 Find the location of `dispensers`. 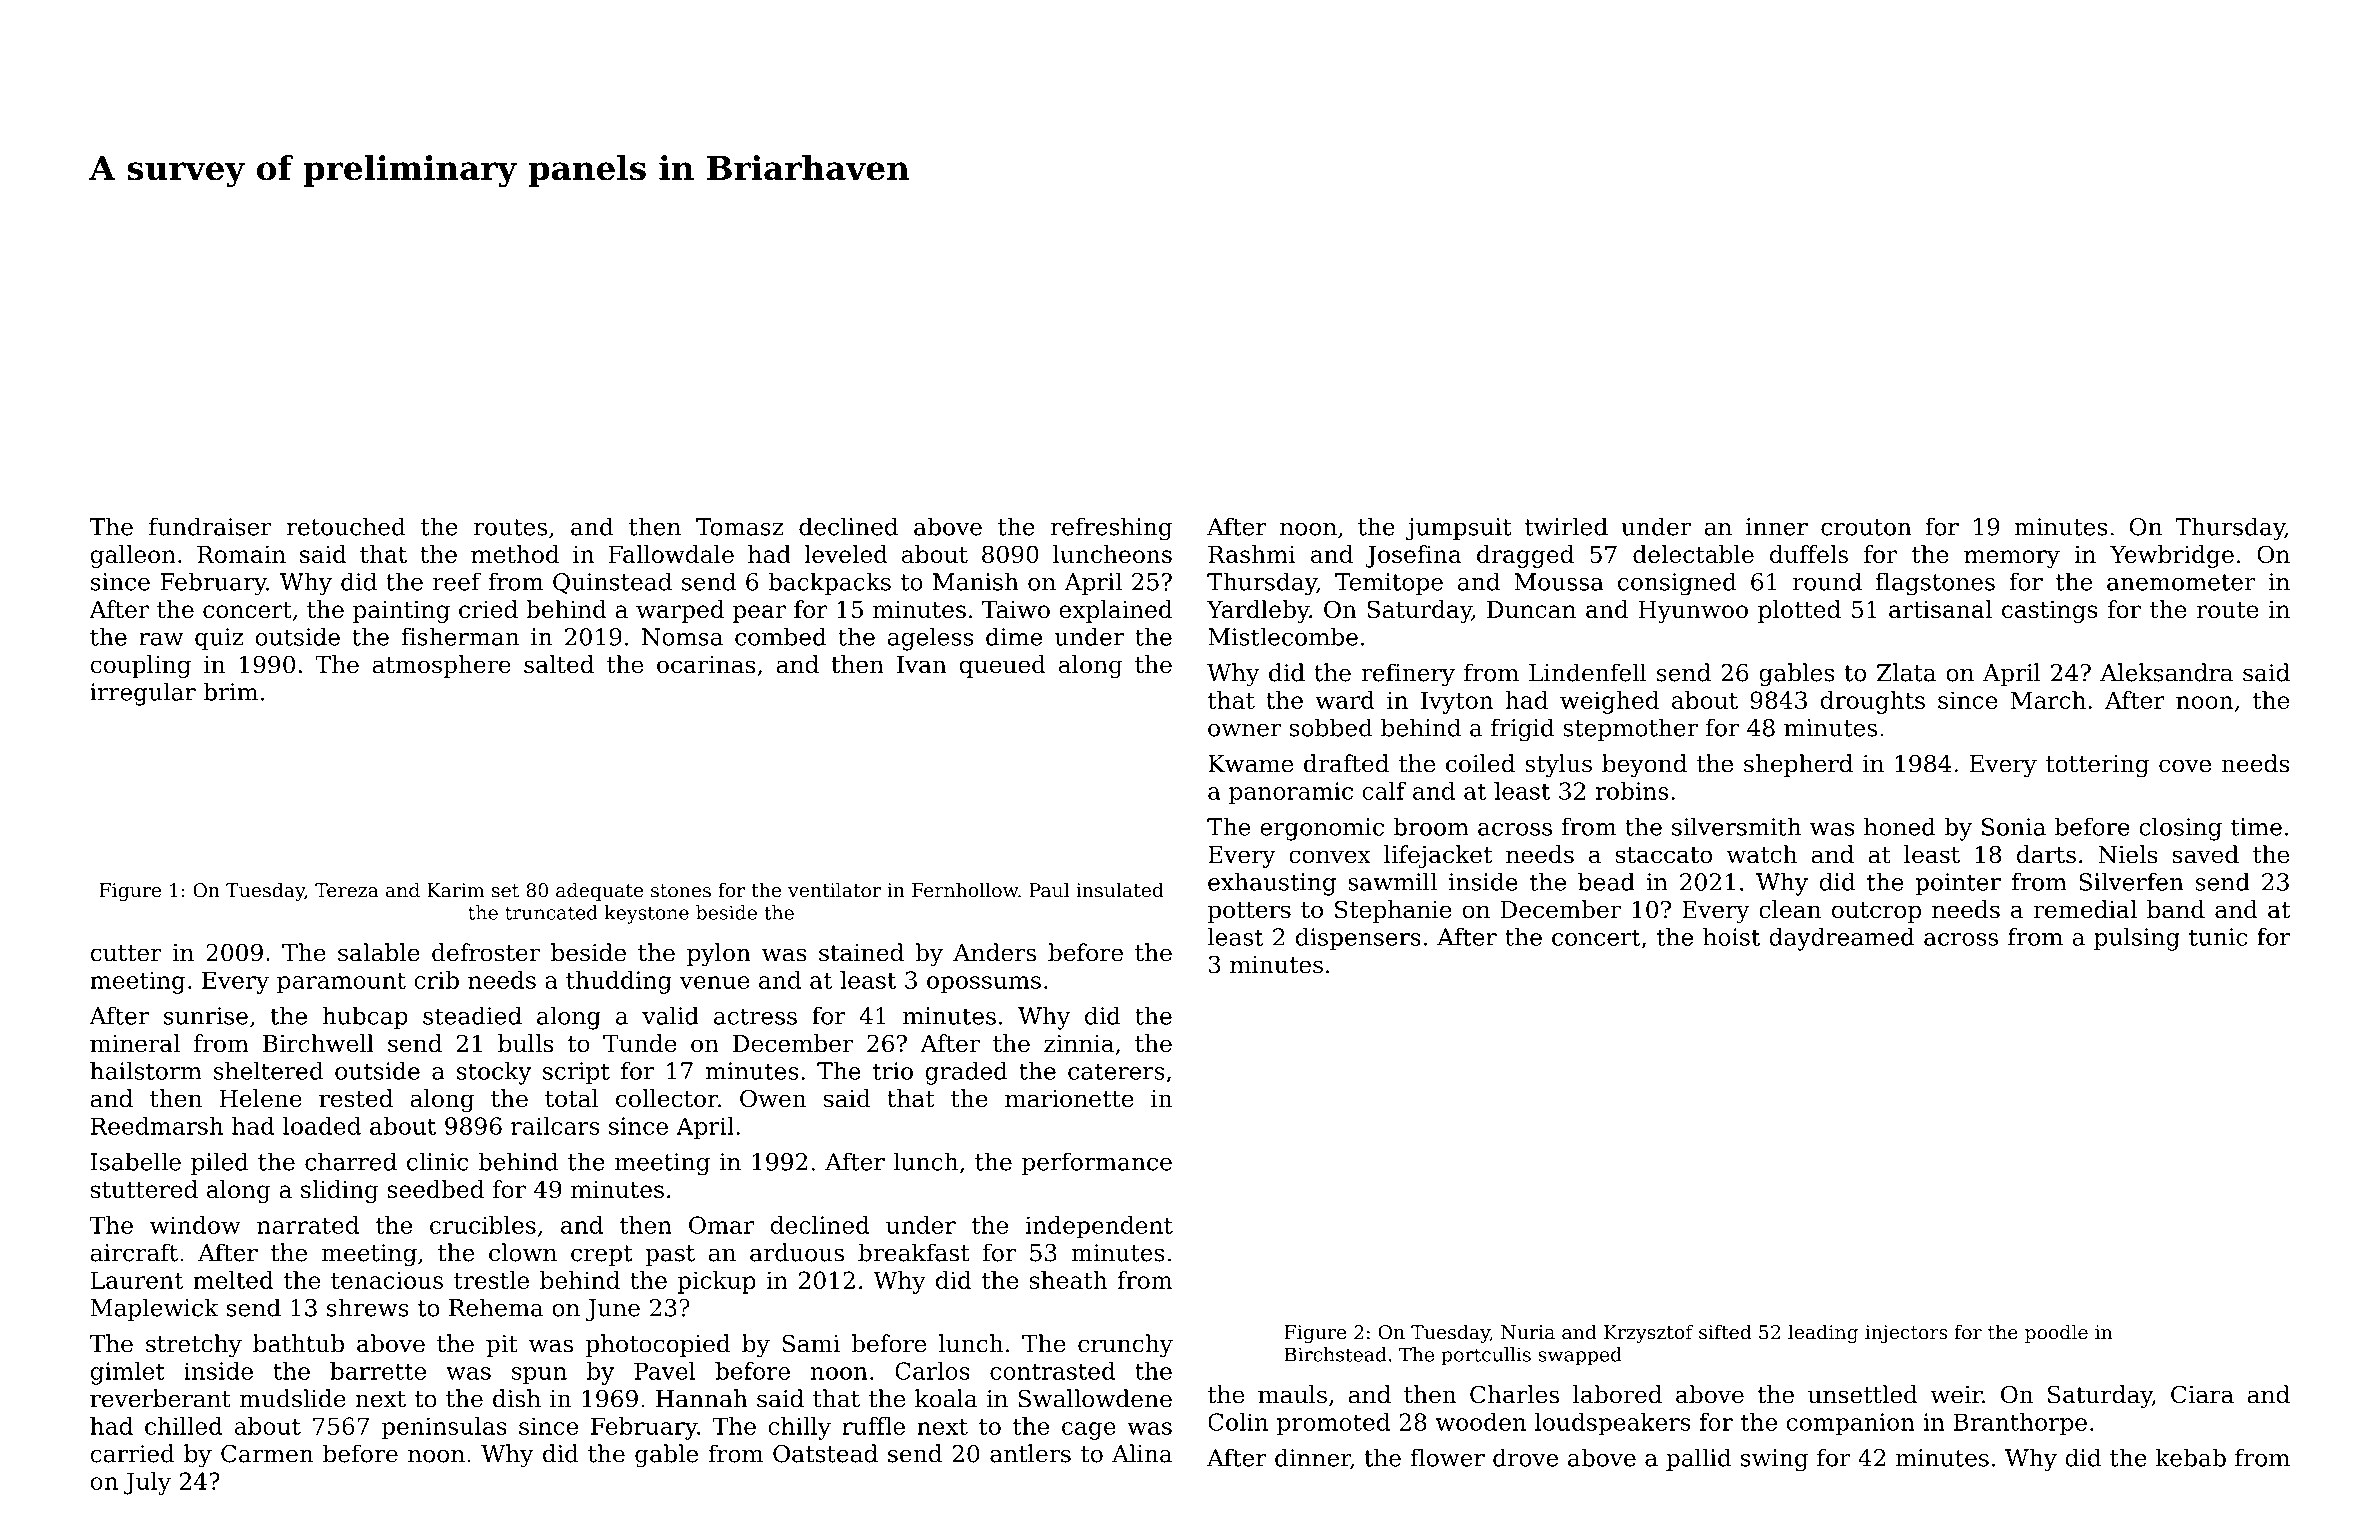

dispensers is located at coordinates (1358, 939).
